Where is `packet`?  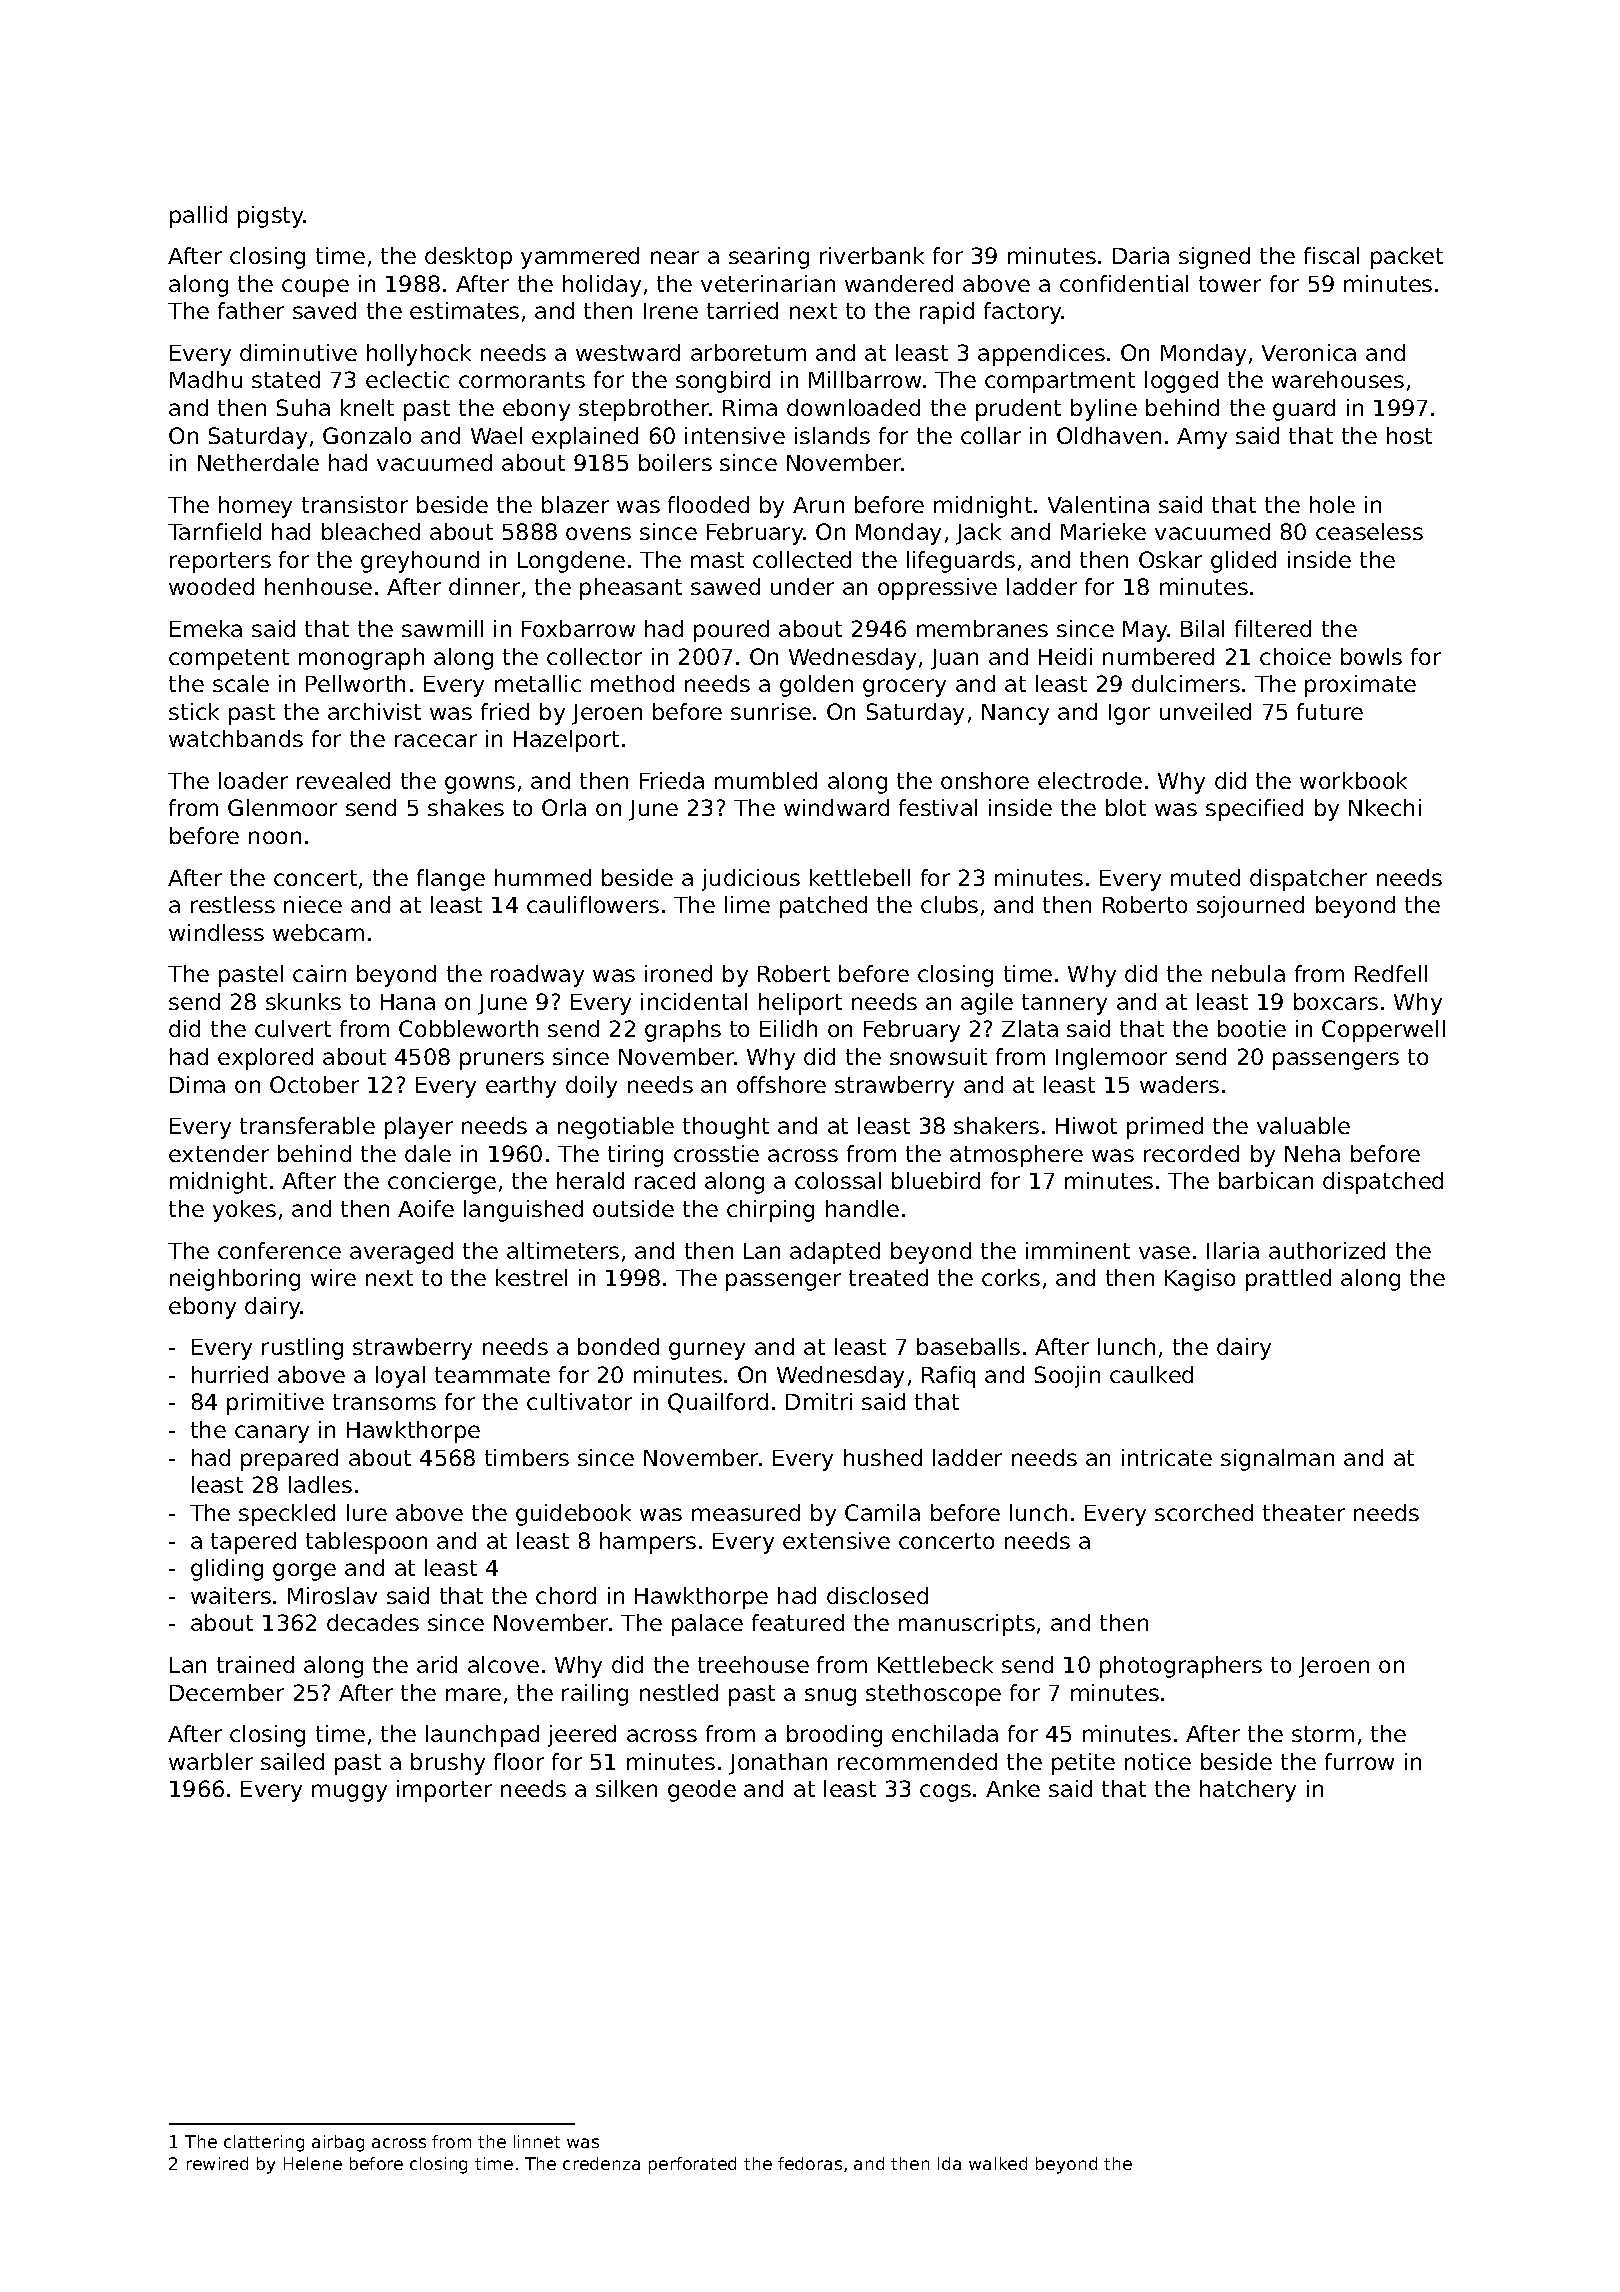
packet is located at coordinates (1407, 258).
